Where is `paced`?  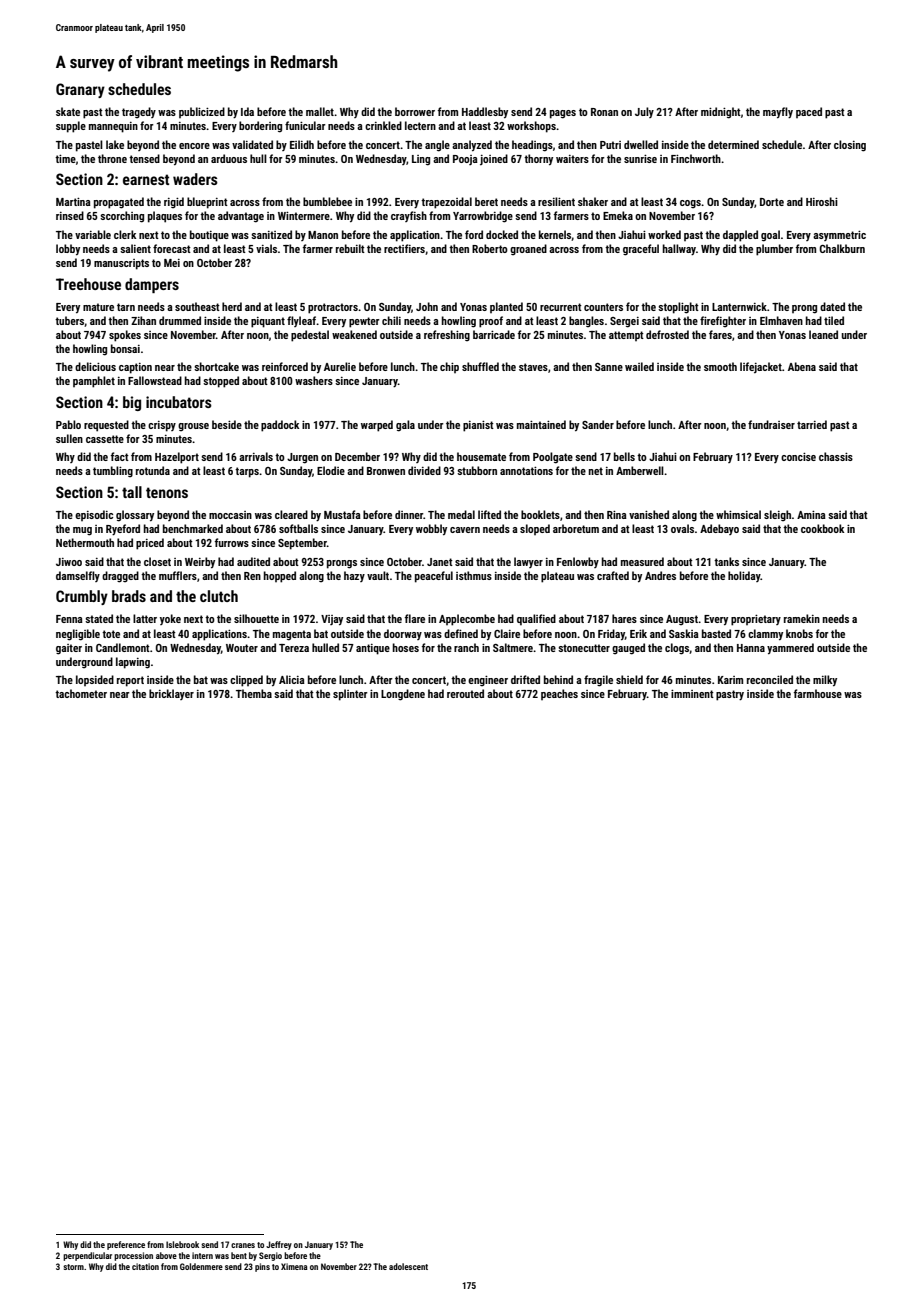
paced is located at coordinates (809, 112).
